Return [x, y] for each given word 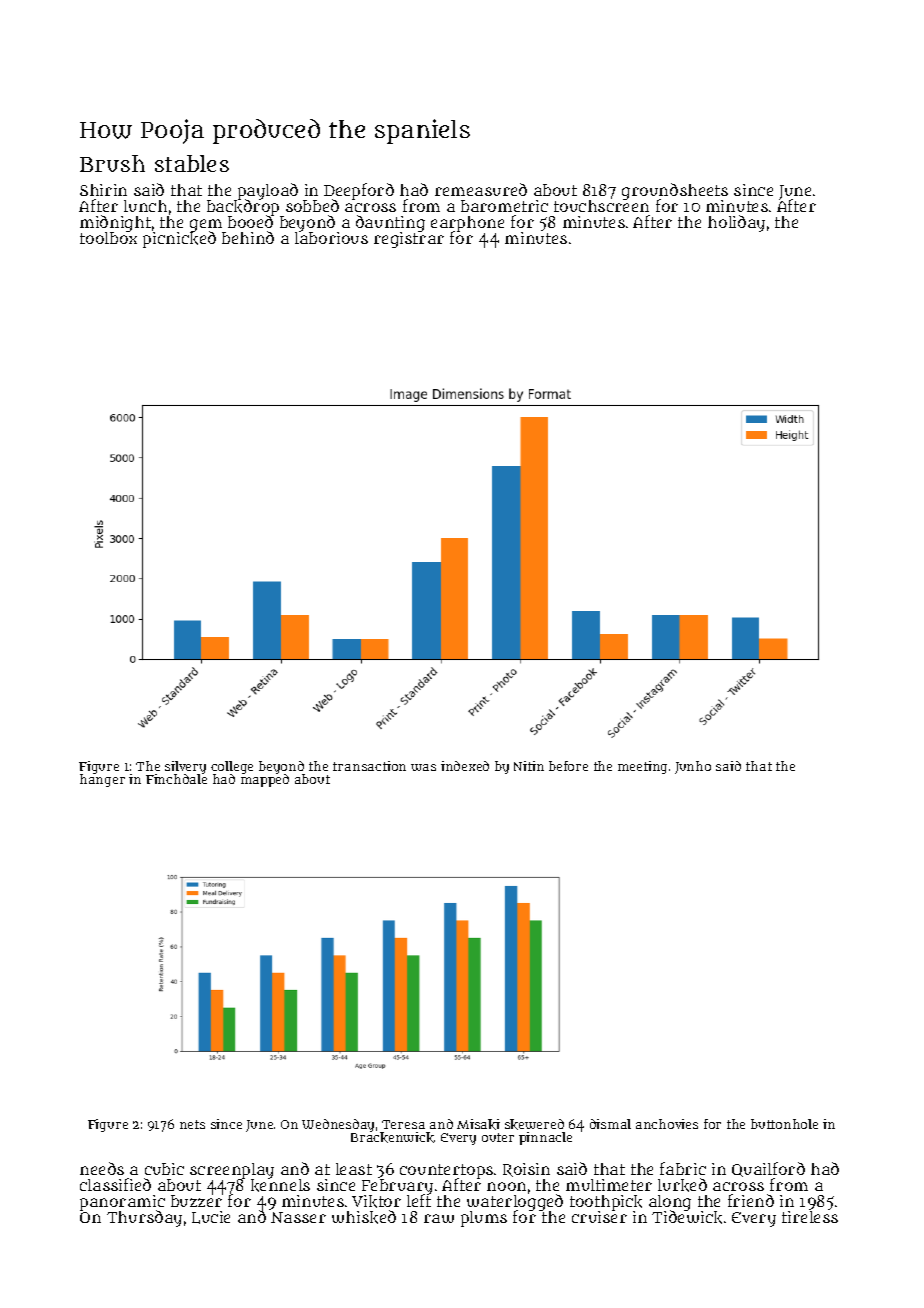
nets [192, 1124]
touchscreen [601, 206]
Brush [112, 163]
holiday [736, 223]
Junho [693, 767]
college [232, 768]
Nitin [529, 766]
